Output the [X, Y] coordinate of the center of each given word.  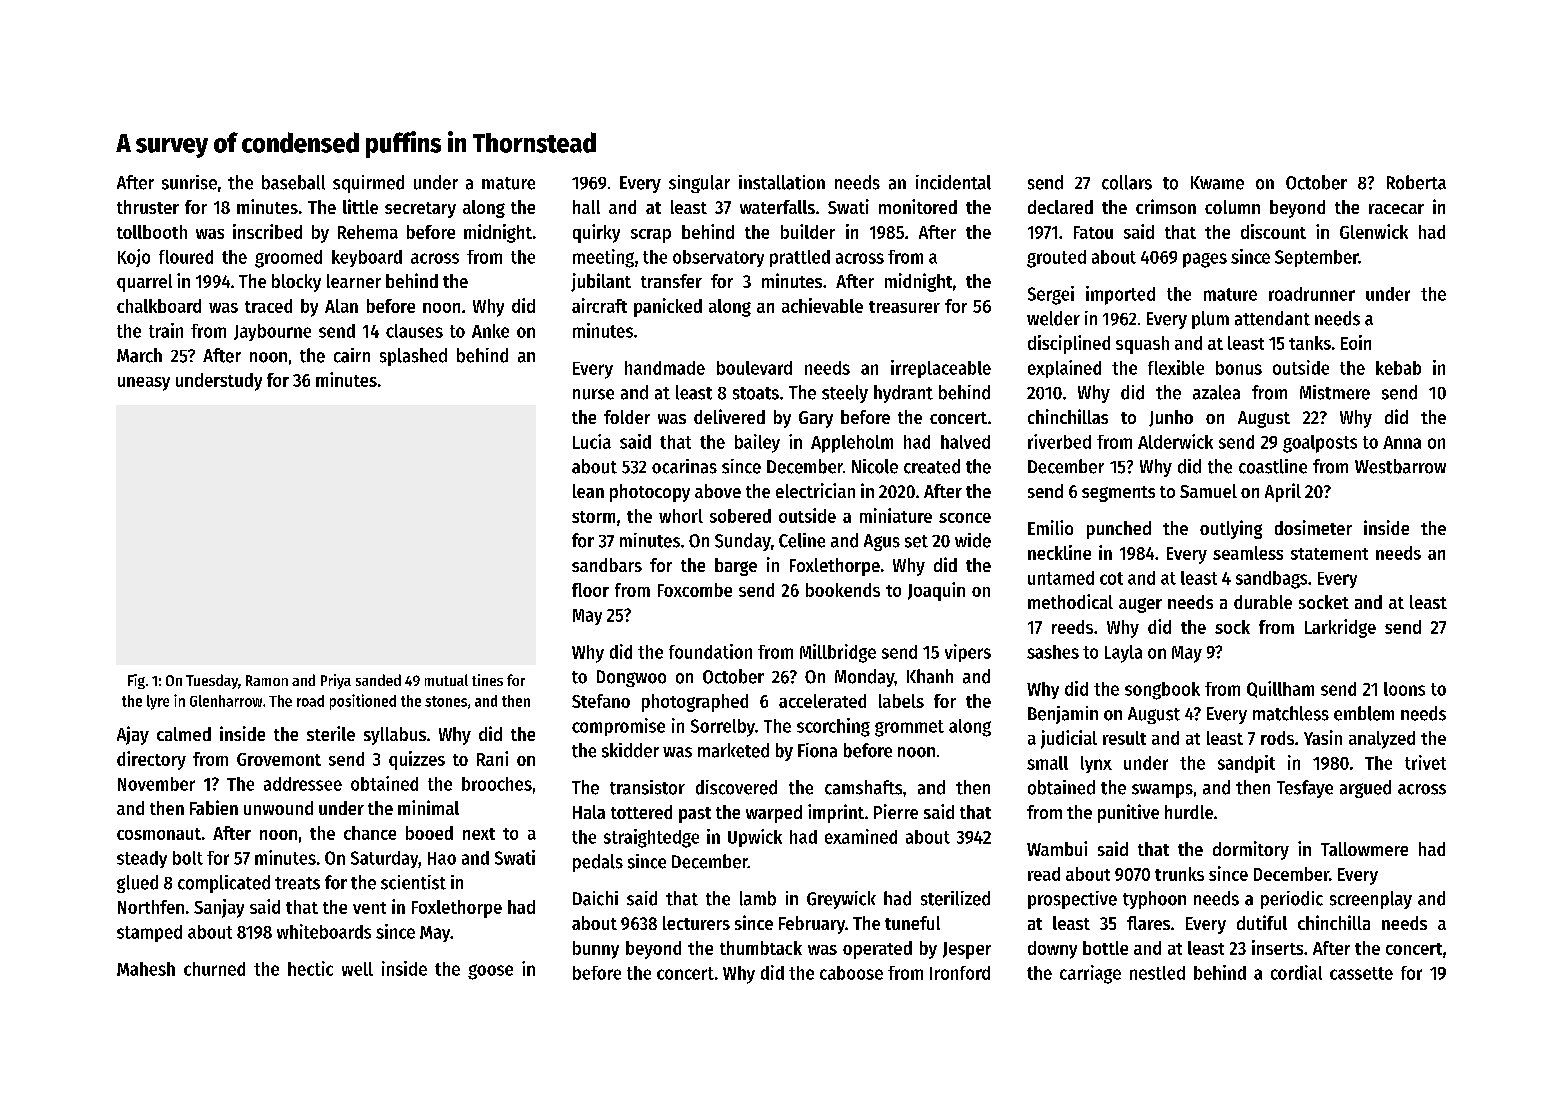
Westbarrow [1400, 466]
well [357, 969]
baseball [293, 182]
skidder [630, 750]
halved [965, 442]
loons [1404, 689]
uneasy [144, 384]
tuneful [912, 923]
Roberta [1416, 182]
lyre [158, 702]
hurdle [1189, 812]
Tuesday [212, 681]
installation [782, 182]
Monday [864, 678]
